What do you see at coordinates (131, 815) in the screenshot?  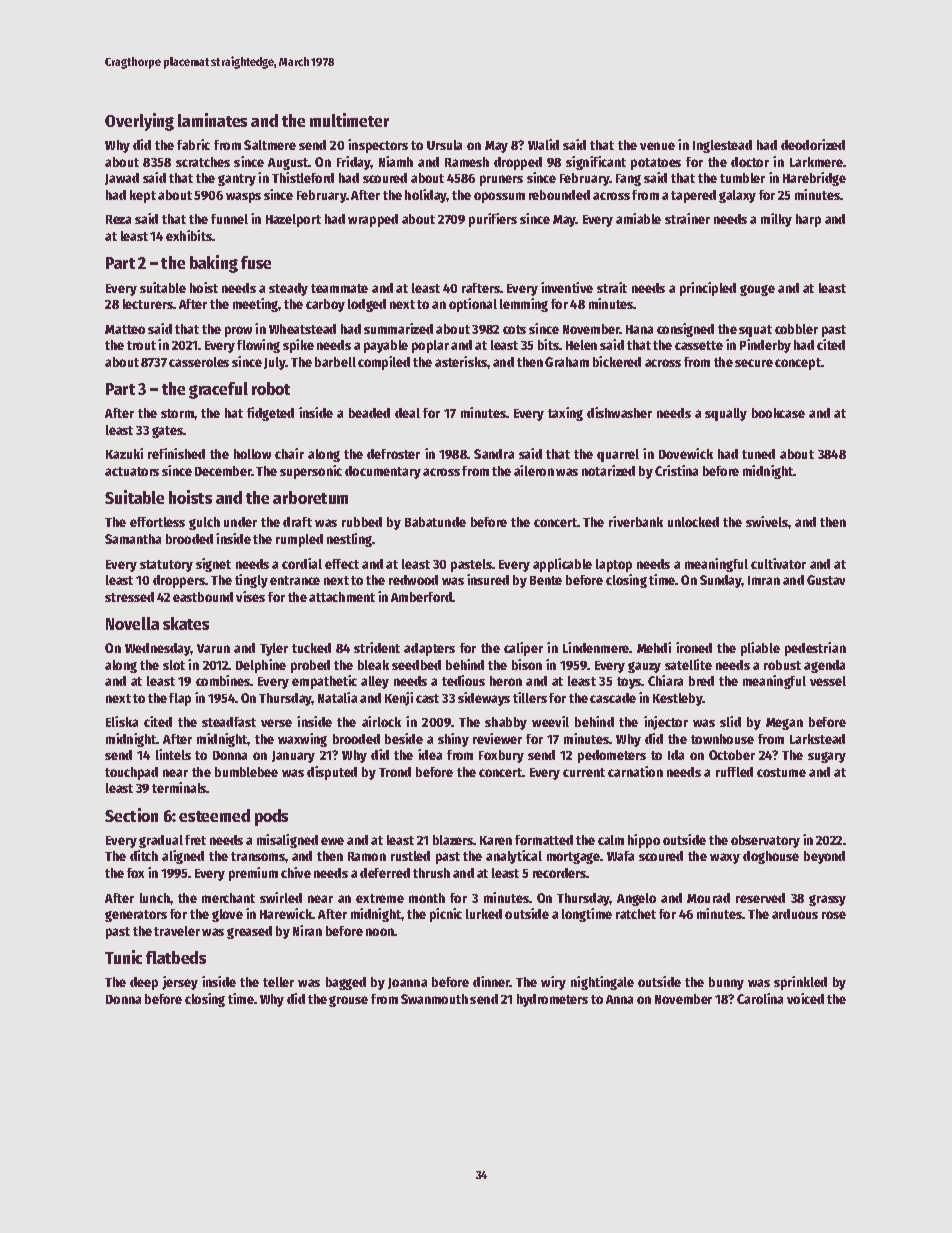 I see `Section` at bounding box center [131, 815].
